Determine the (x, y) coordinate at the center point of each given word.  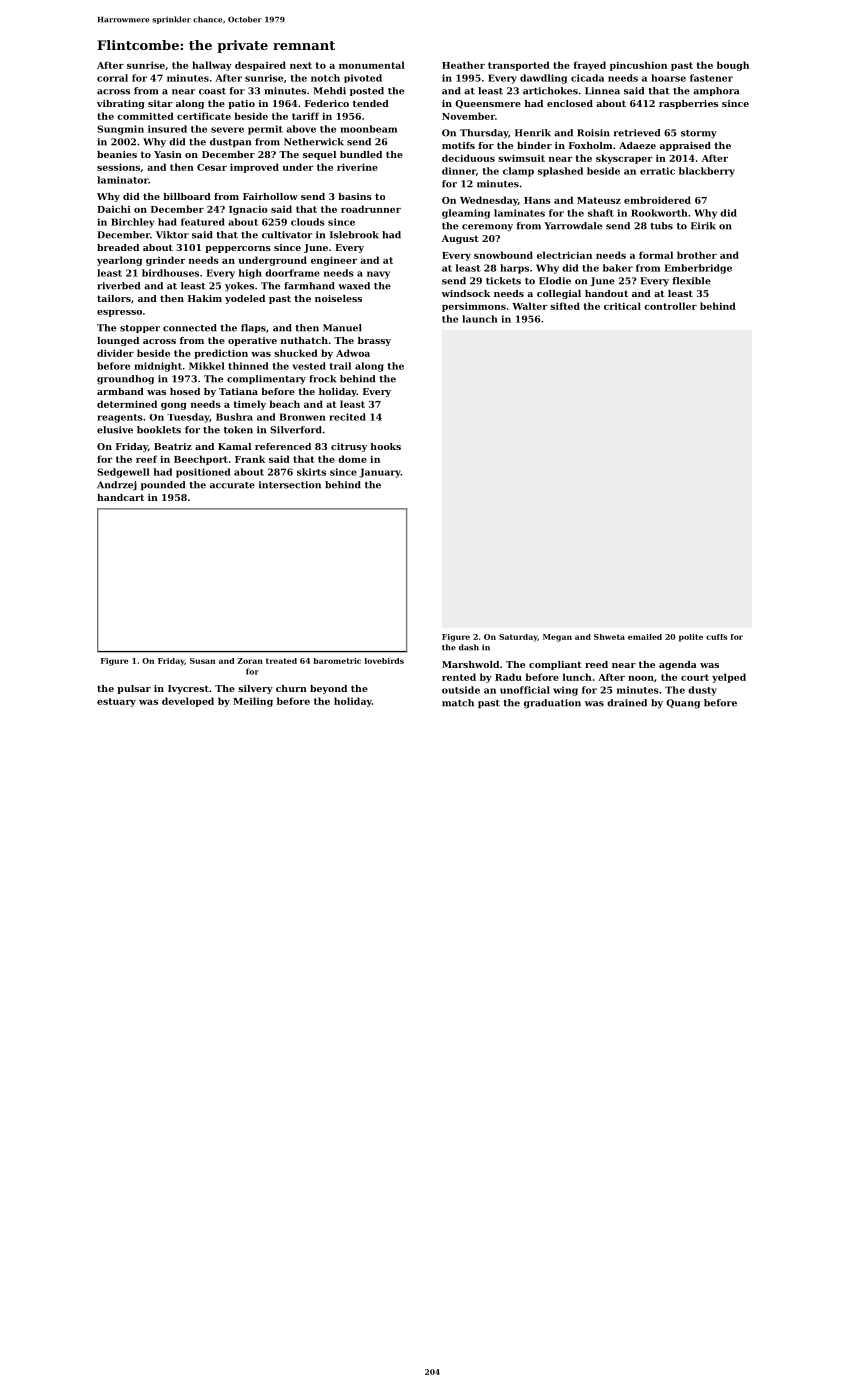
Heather (463, 65)
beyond (328, 689)
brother (697, 255)
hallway (212, 66)
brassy (374, 341)
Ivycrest (188, 689)
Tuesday (188, 418)
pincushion (638, 66)
